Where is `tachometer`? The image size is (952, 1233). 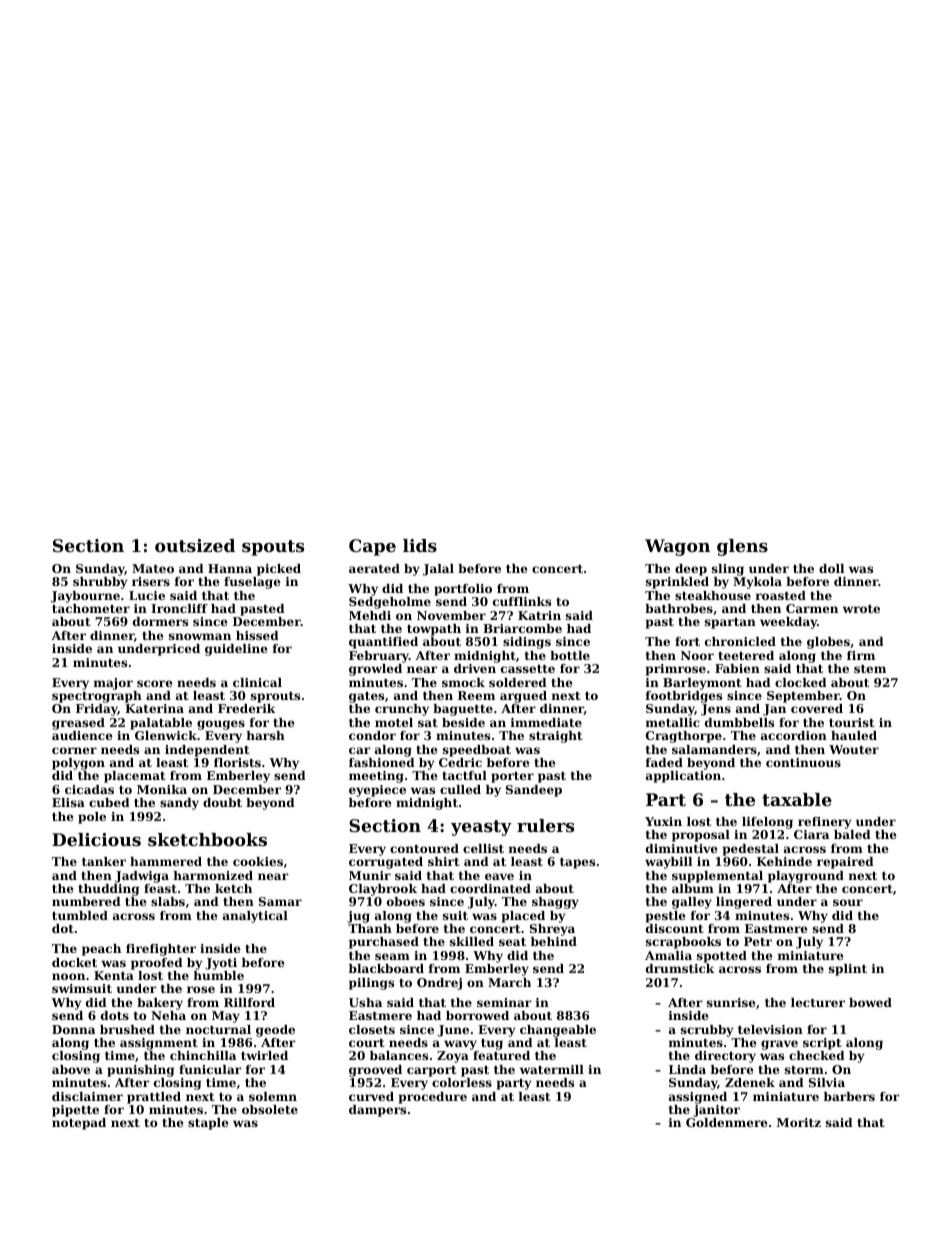 tachometer is located at coordinates (91, 608).
